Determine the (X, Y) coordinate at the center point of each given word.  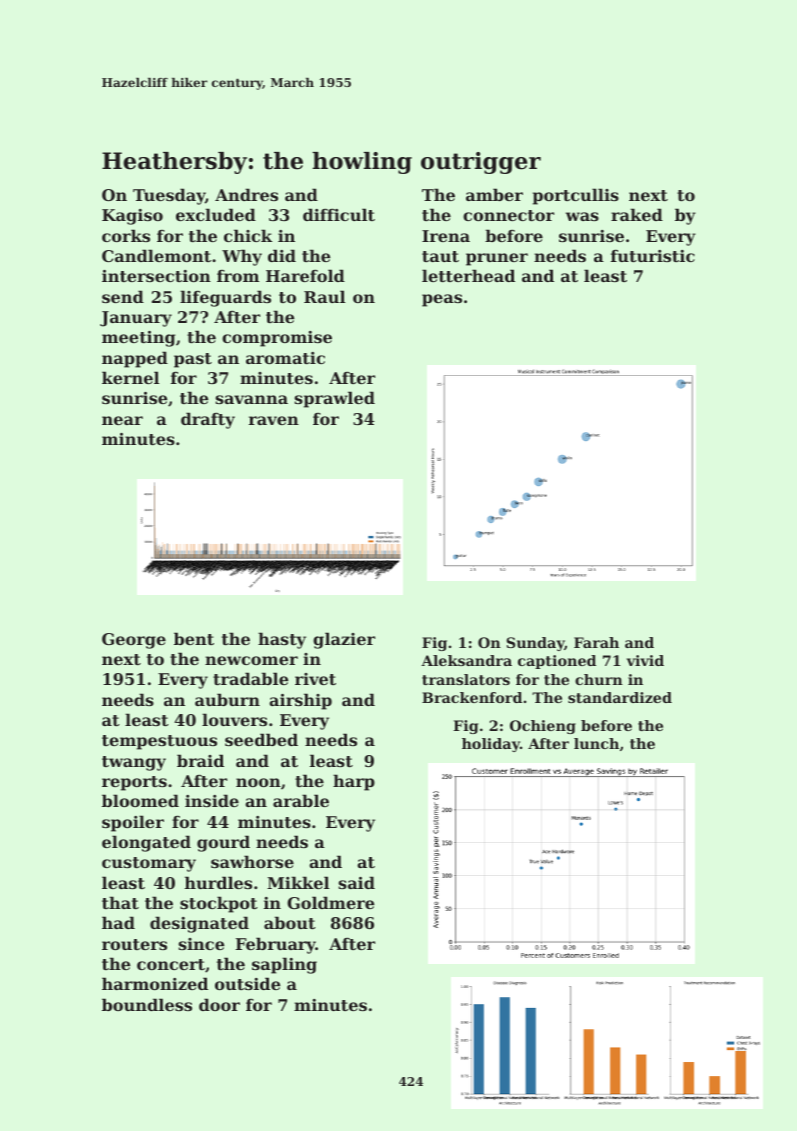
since (201, 944)
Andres (246, 194)
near (122, 420)
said (356, 882)
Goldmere (330, 902)
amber (494, 194)
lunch (596, 743)
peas (442, 300)
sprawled (334, 399)
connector (508, 215)
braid (200, 760)
